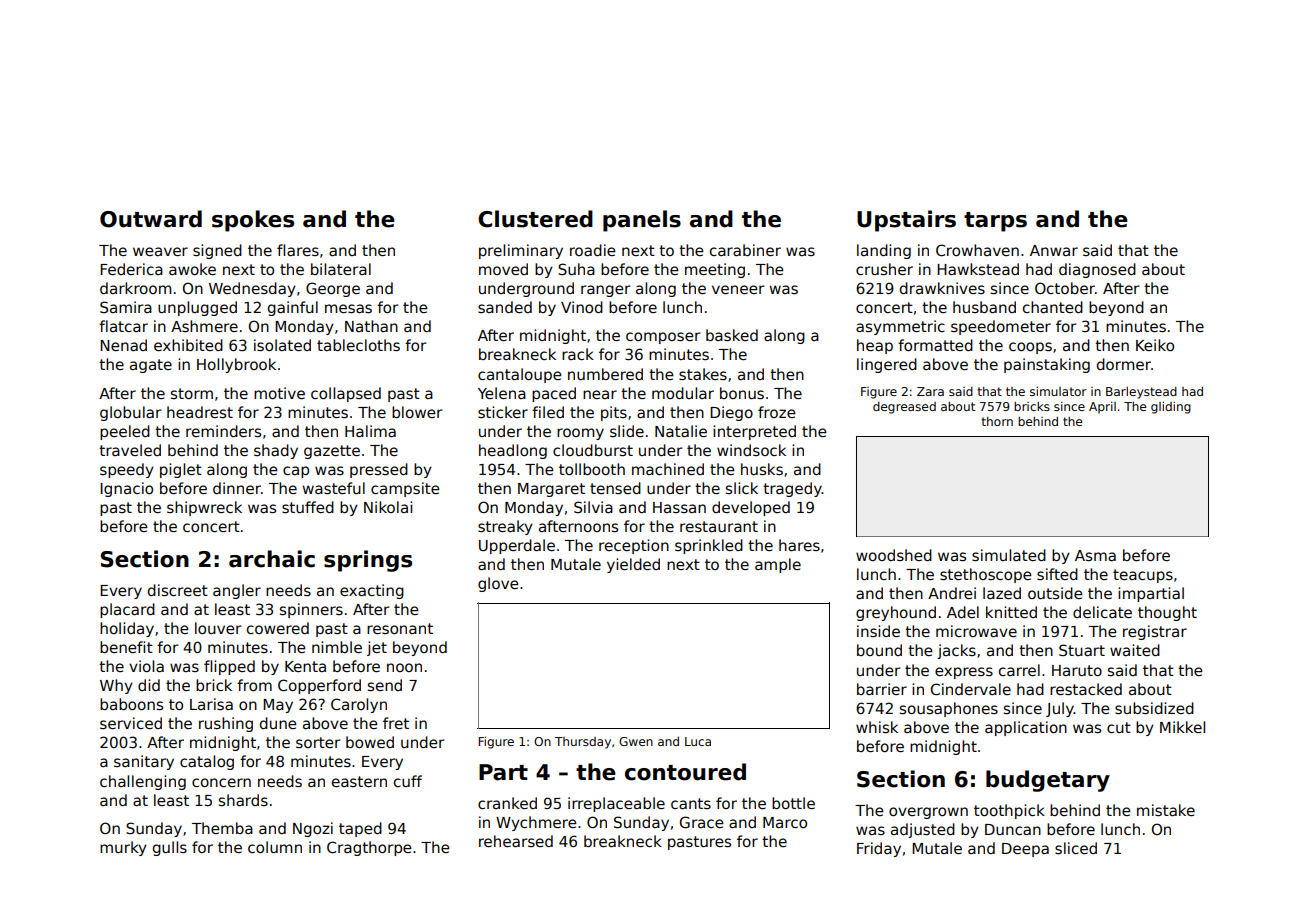 Image resolution: width=1308 pixels, height=924 pixels. I want to click on veneer, so click(738, 289).
